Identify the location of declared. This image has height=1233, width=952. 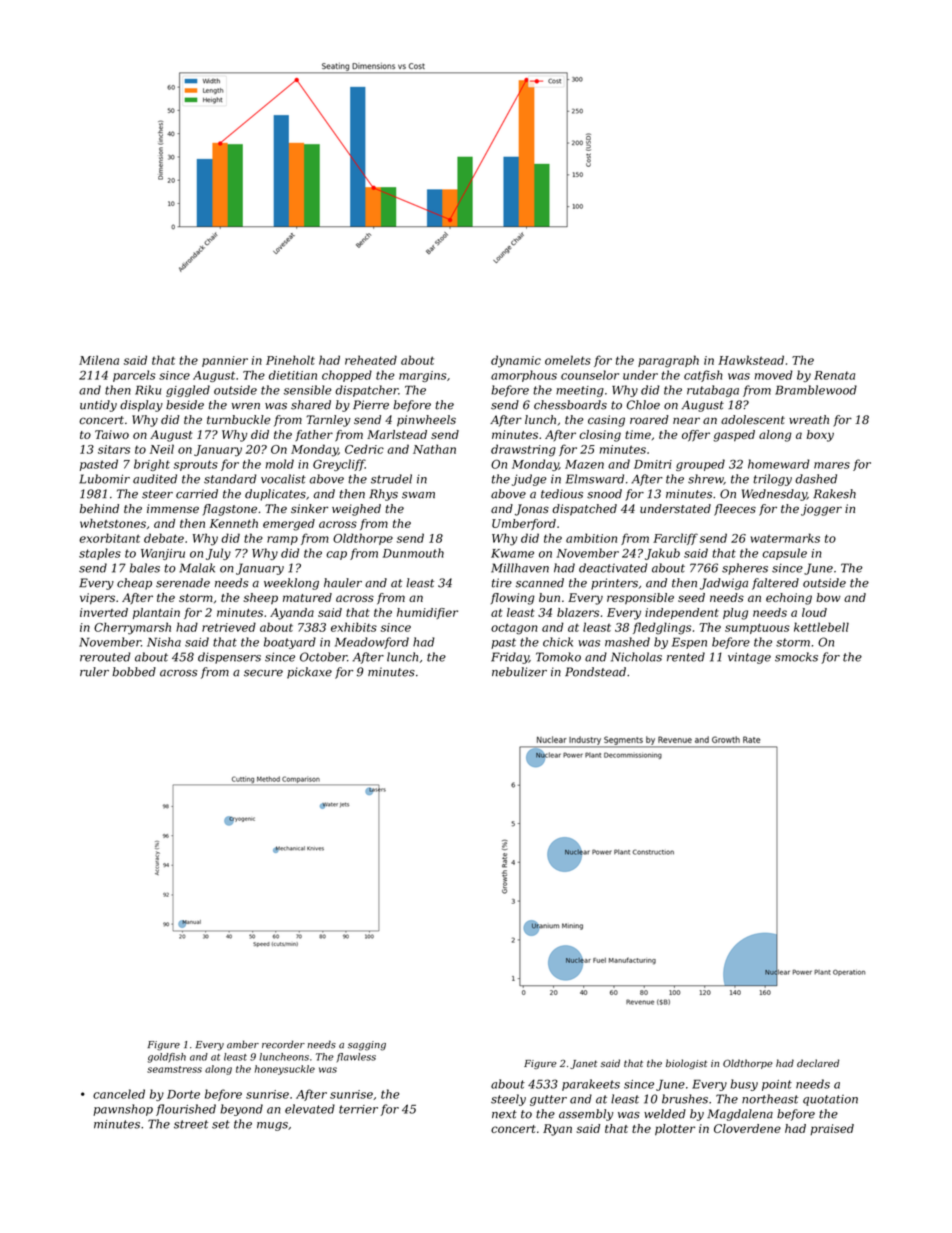
(818, 1063).
